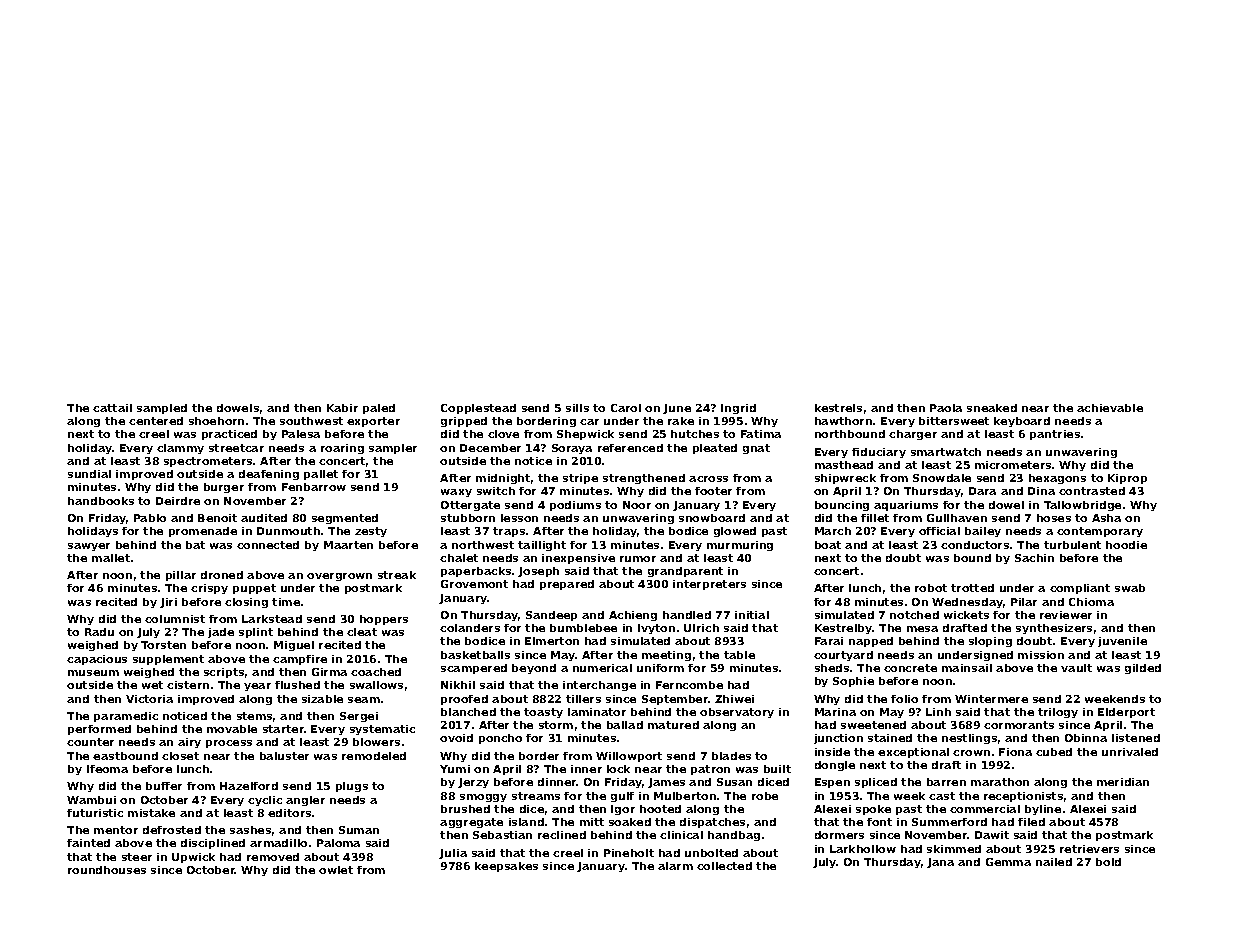  I want to click on performed, so click(99, 730).
